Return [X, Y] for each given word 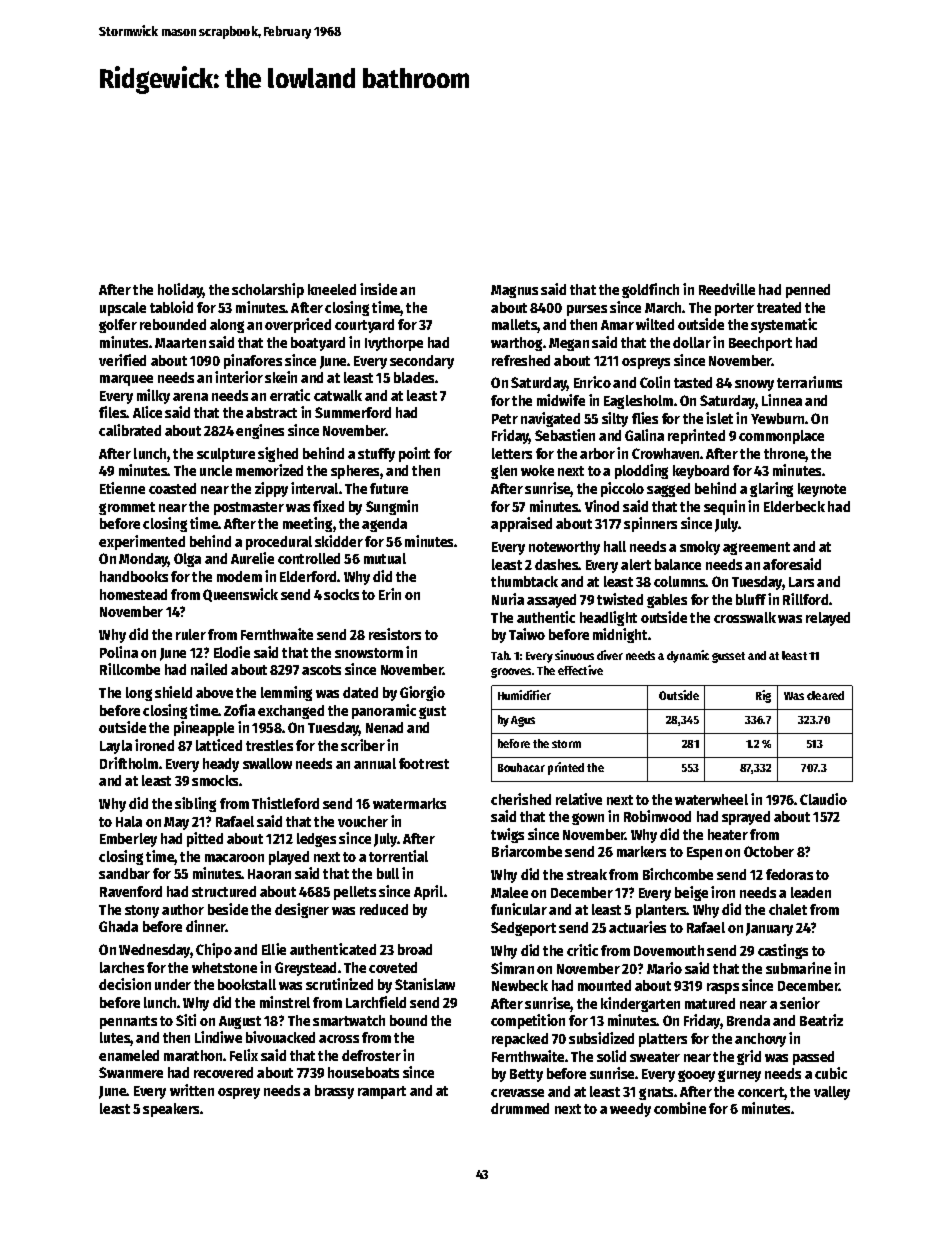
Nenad [384, 727]
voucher [363, 821]
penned [808, 291]
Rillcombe [130, 669]
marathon [193, 1055]
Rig [763, 696]
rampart [382, 1092]
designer [302, 910]
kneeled [332, 289]
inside [378, 289]
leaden [811, 892]
